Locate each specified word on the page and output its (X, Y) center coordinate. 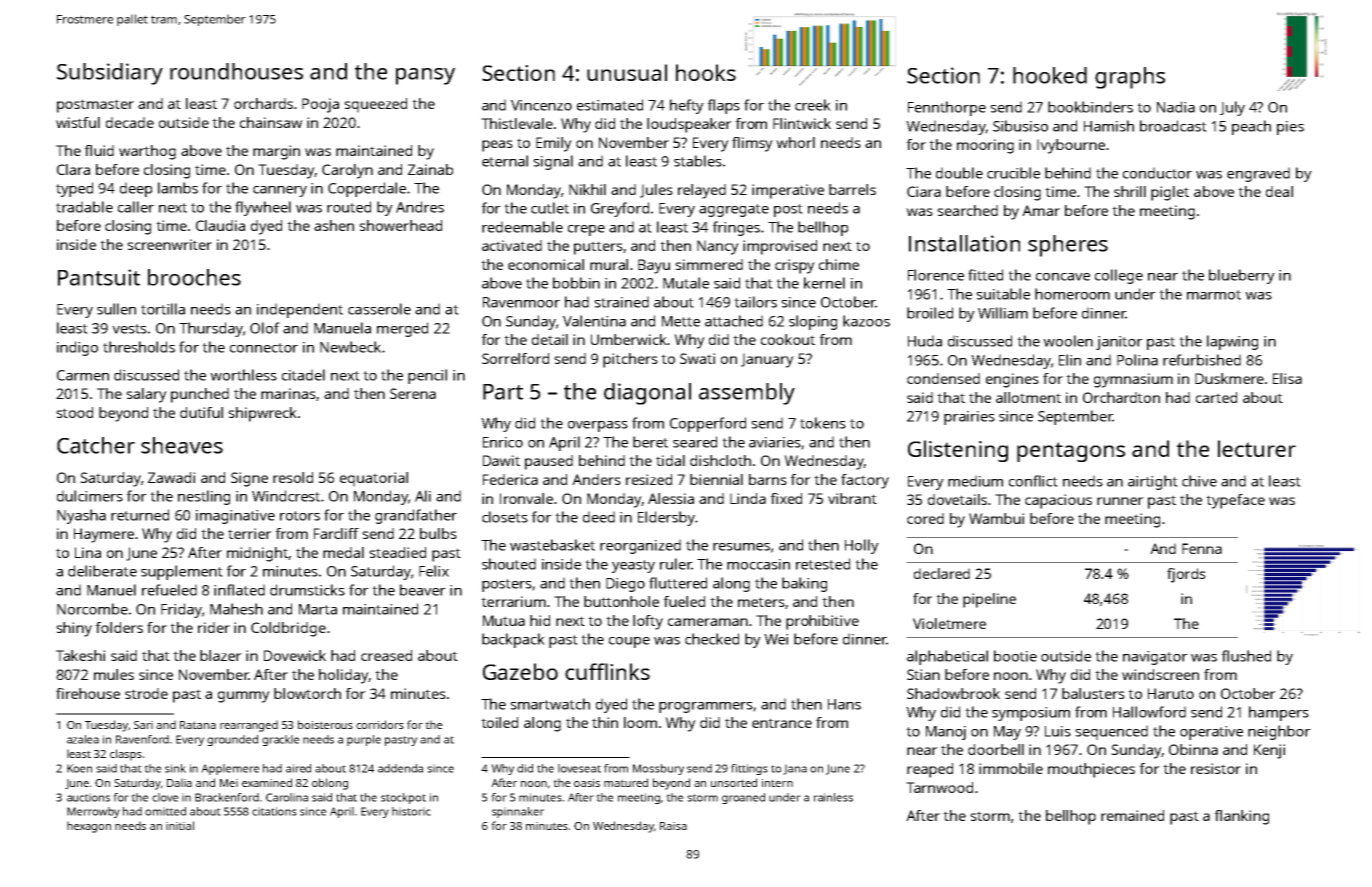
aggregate (734, 210)
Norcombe (92, 609)
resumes (741, 547)
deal (1279, 191)
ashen (334, 225)
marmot (1214, 295)
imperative (788, 191)
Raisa (673, 826)
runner (1120, 501)
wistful (78, 122)
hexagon (89, 827)
